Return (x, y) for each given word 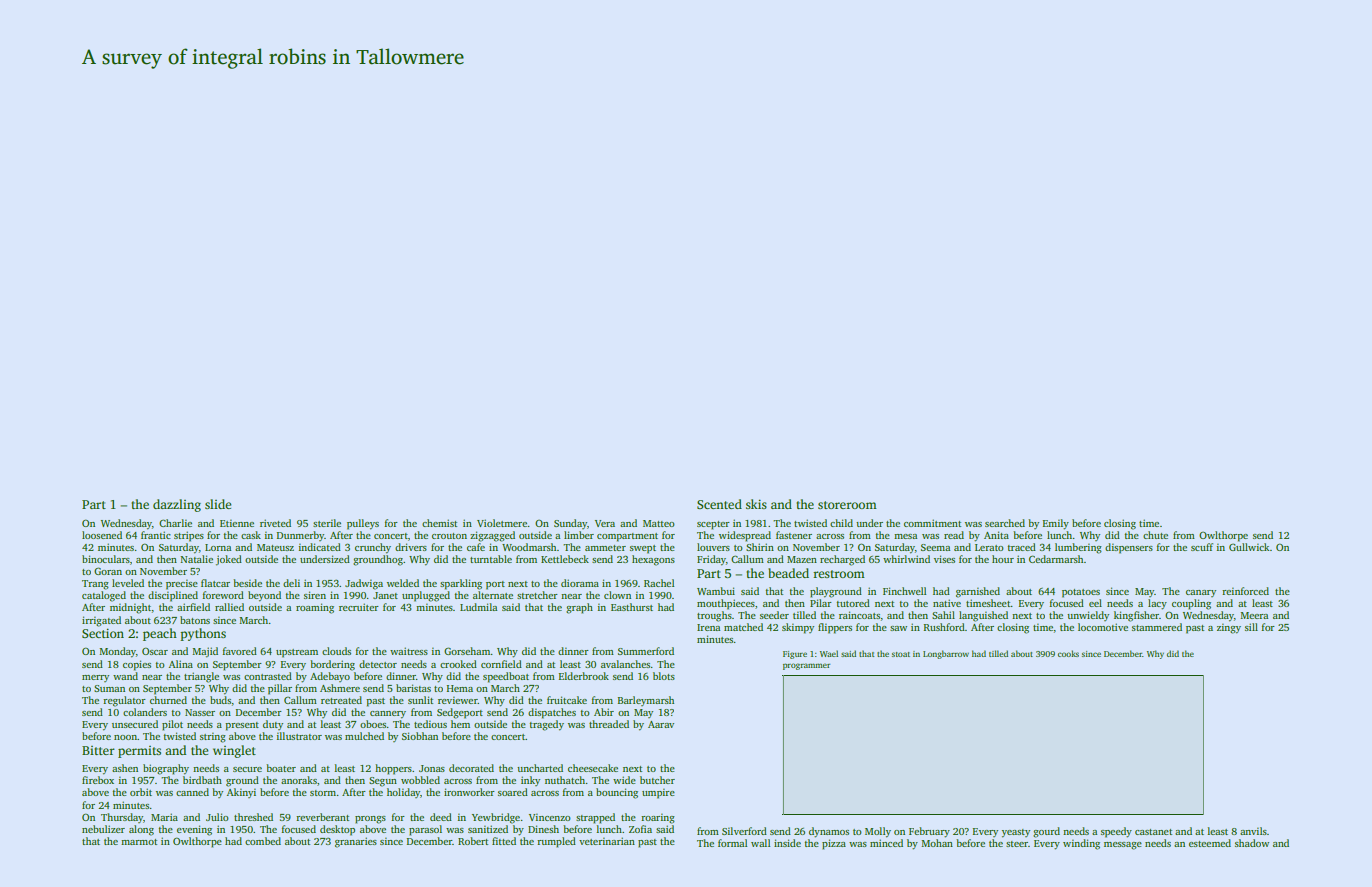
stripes (189, 536)
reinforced (1245, 591)
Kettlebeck (565, 559)
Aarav (661, 724)
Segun (383, 782)
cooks (1068, 653)
